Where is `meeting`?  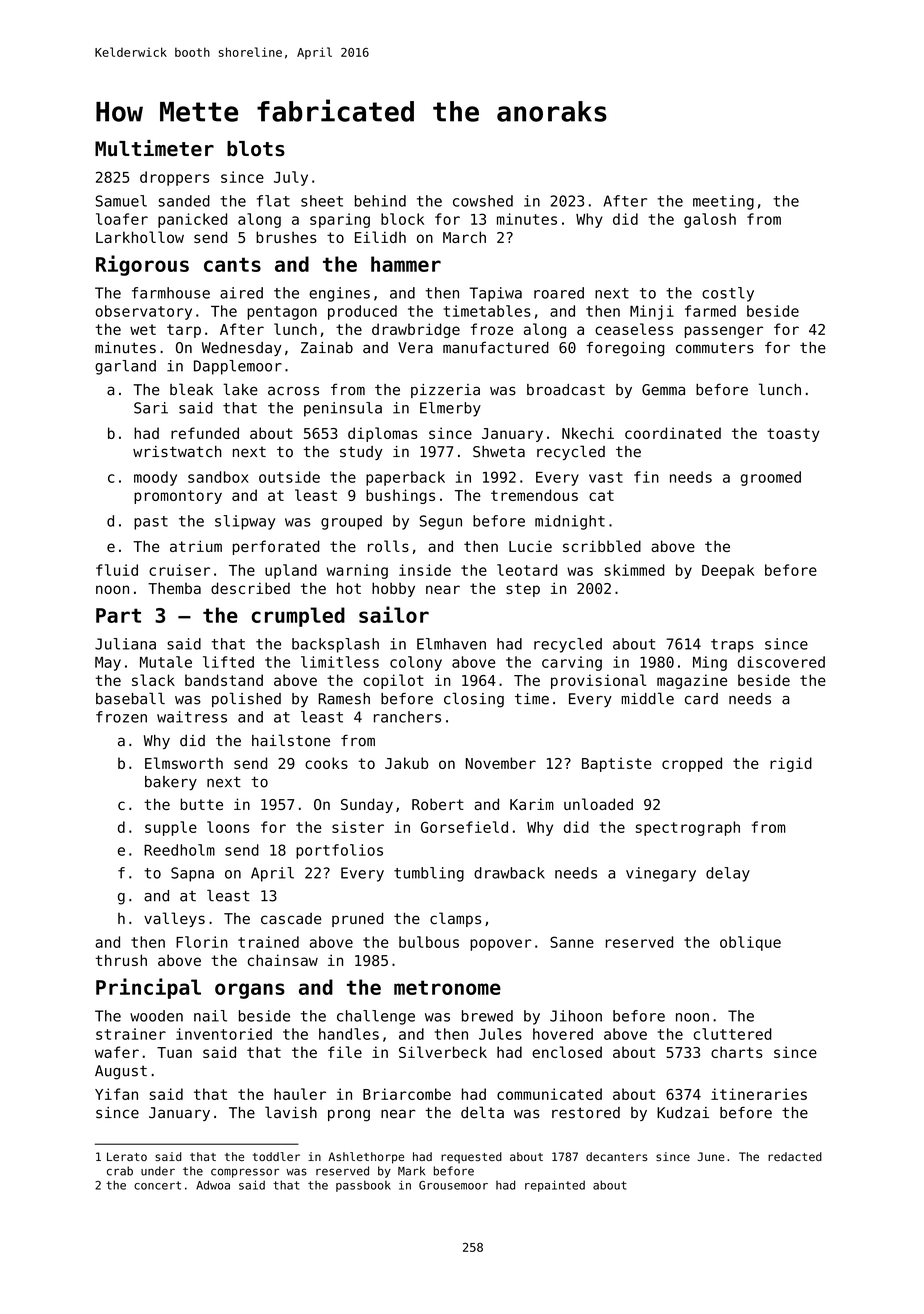
meeting is located at coordinates (723, 202).
